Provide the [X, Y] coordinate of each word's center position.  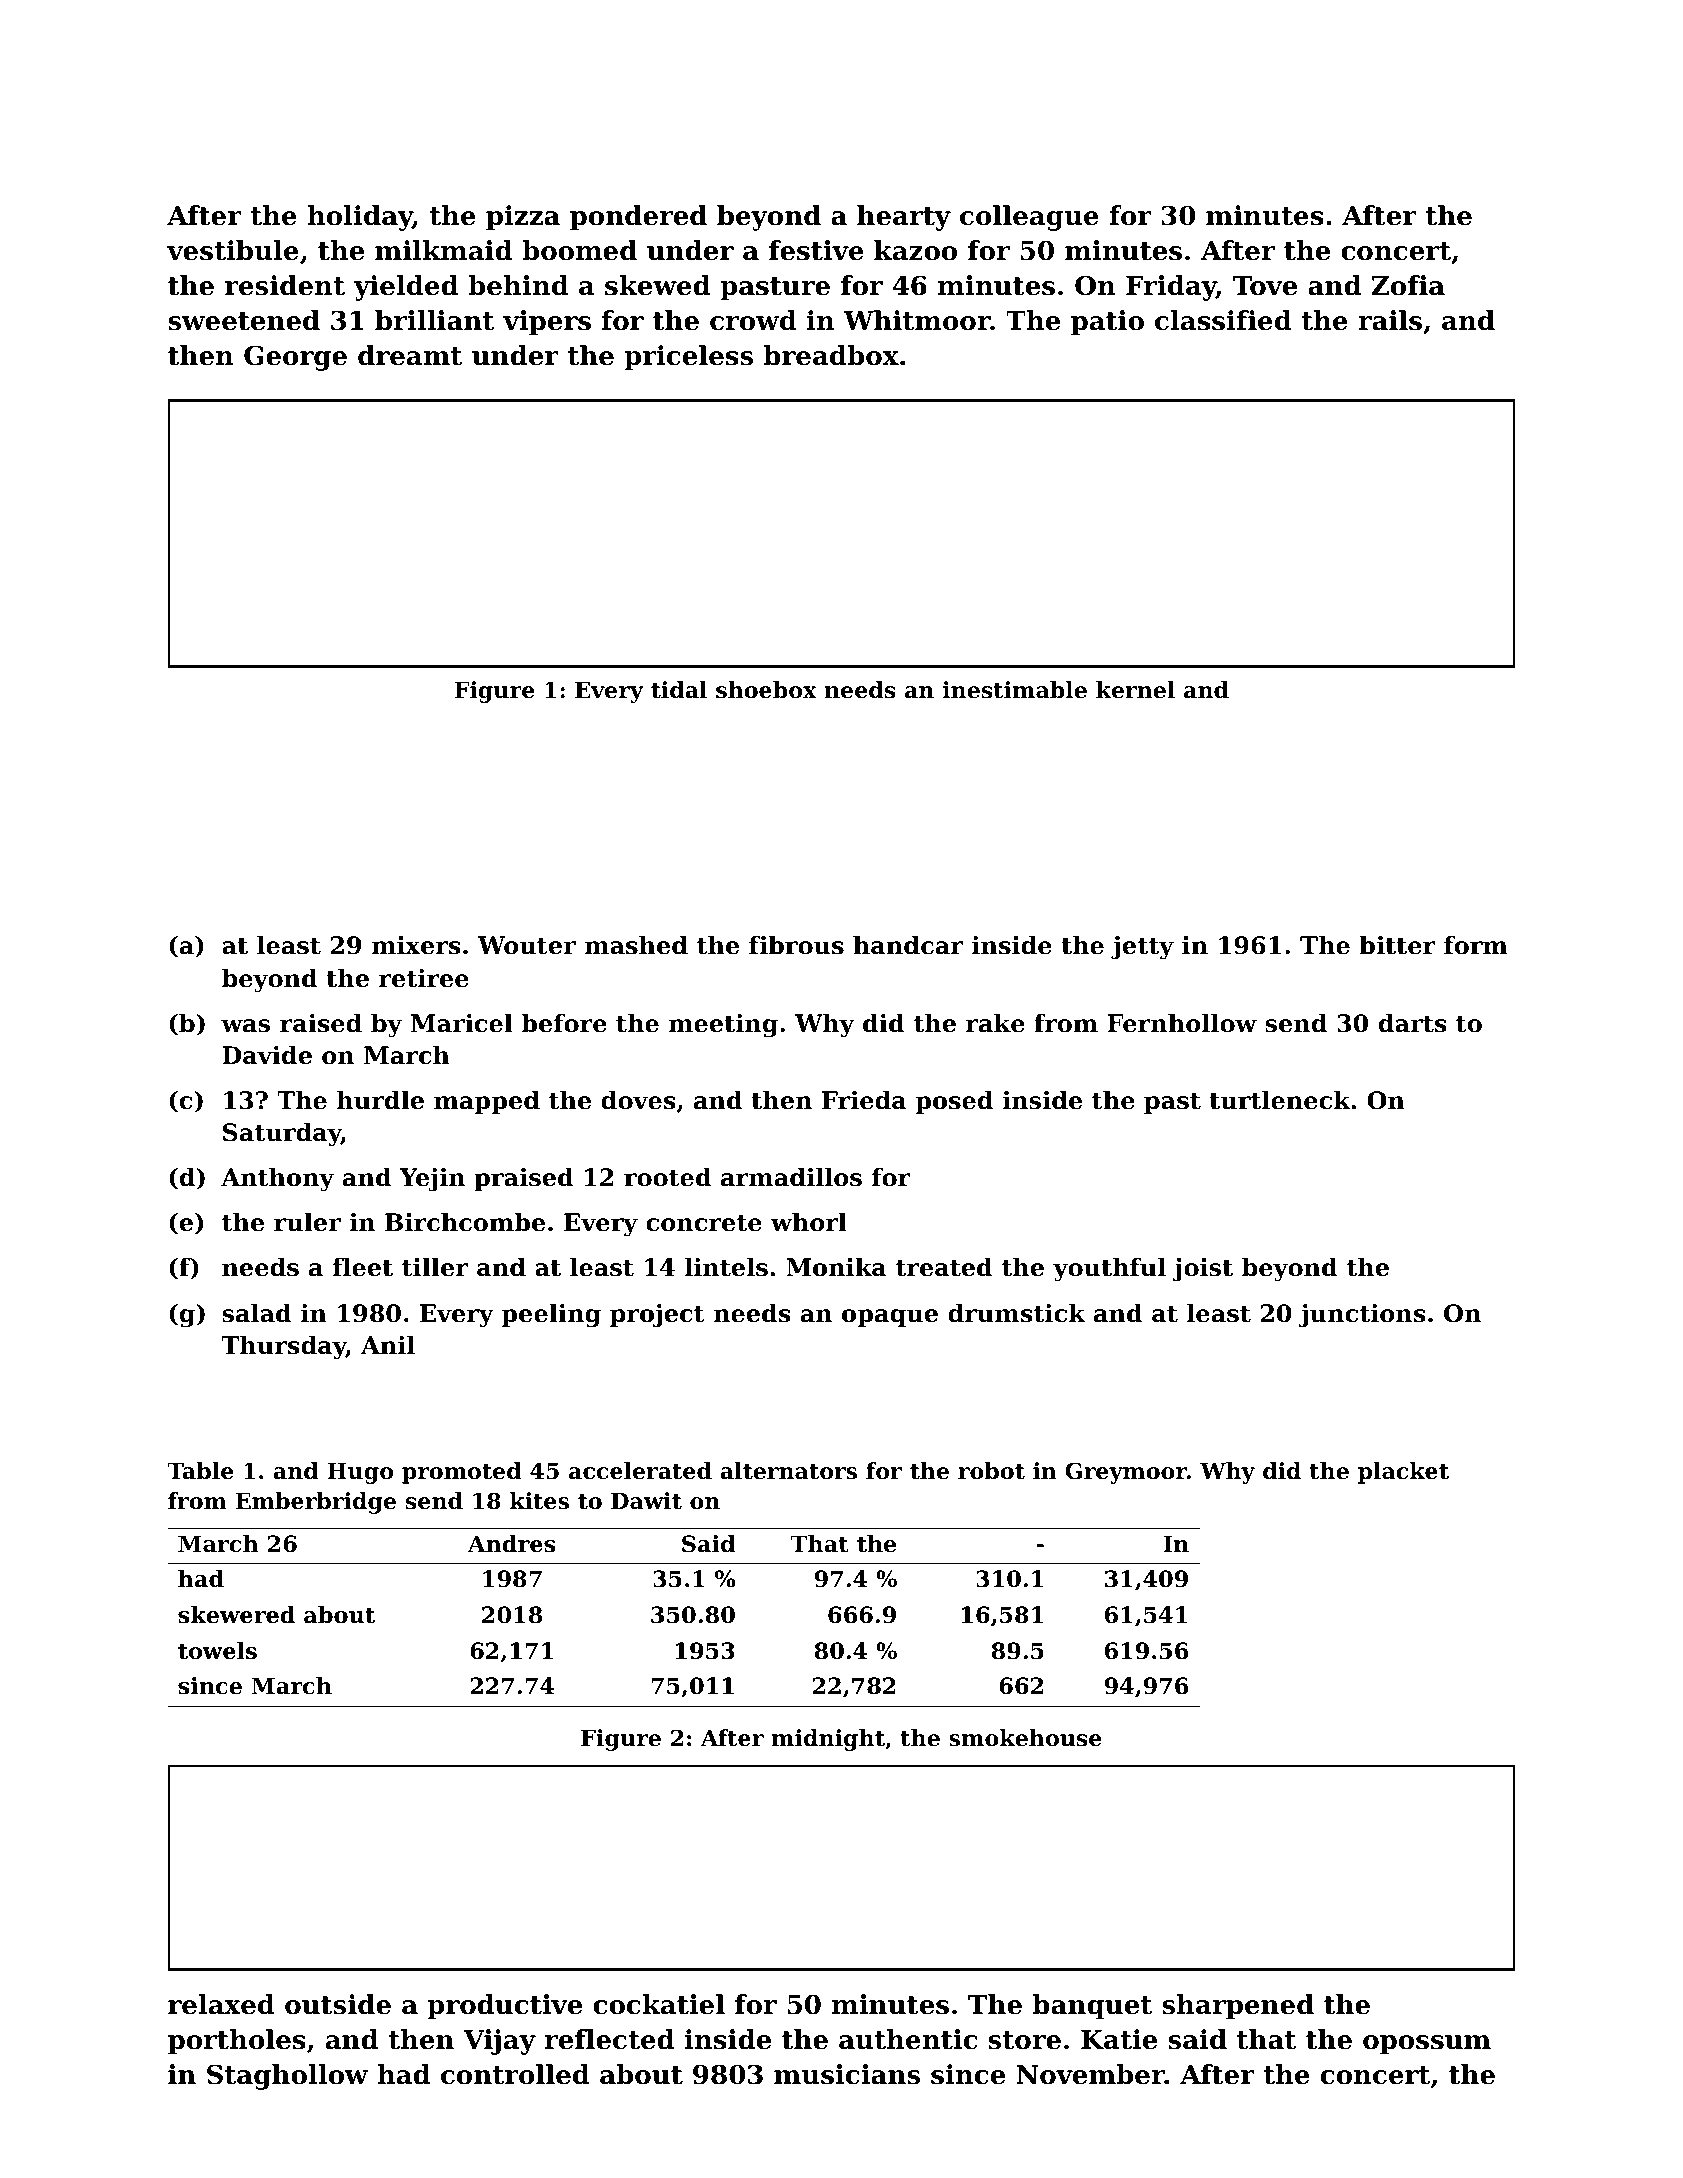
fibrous [796, 945]
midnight [828, 1740]
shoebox [766, 690]
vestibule [233, 250]
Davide [267, 1055]
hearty [904, 218]
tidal [679, 690]
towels [217, 1651]
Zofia [1408, 285]
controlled [515, 2074]
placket [1403, 1473]
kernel [1135, 690]
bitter [1397, 945]
